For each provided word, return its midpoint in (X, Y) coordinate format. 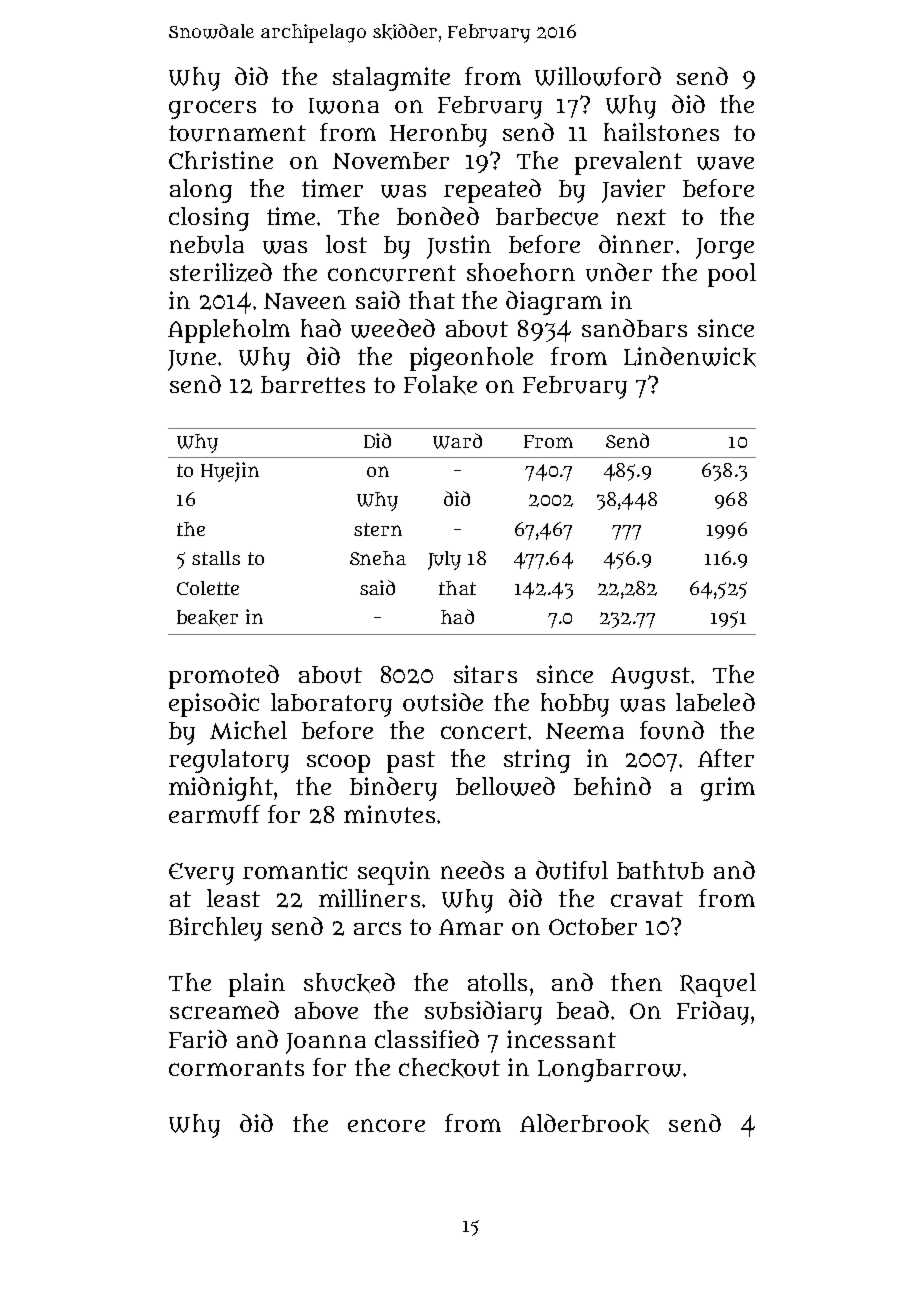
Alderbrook (584, 1124)
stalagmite (391, 79)
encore (386, 1125)
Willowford (598, 76)
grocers (212, 109)
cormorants (236, 1068)
